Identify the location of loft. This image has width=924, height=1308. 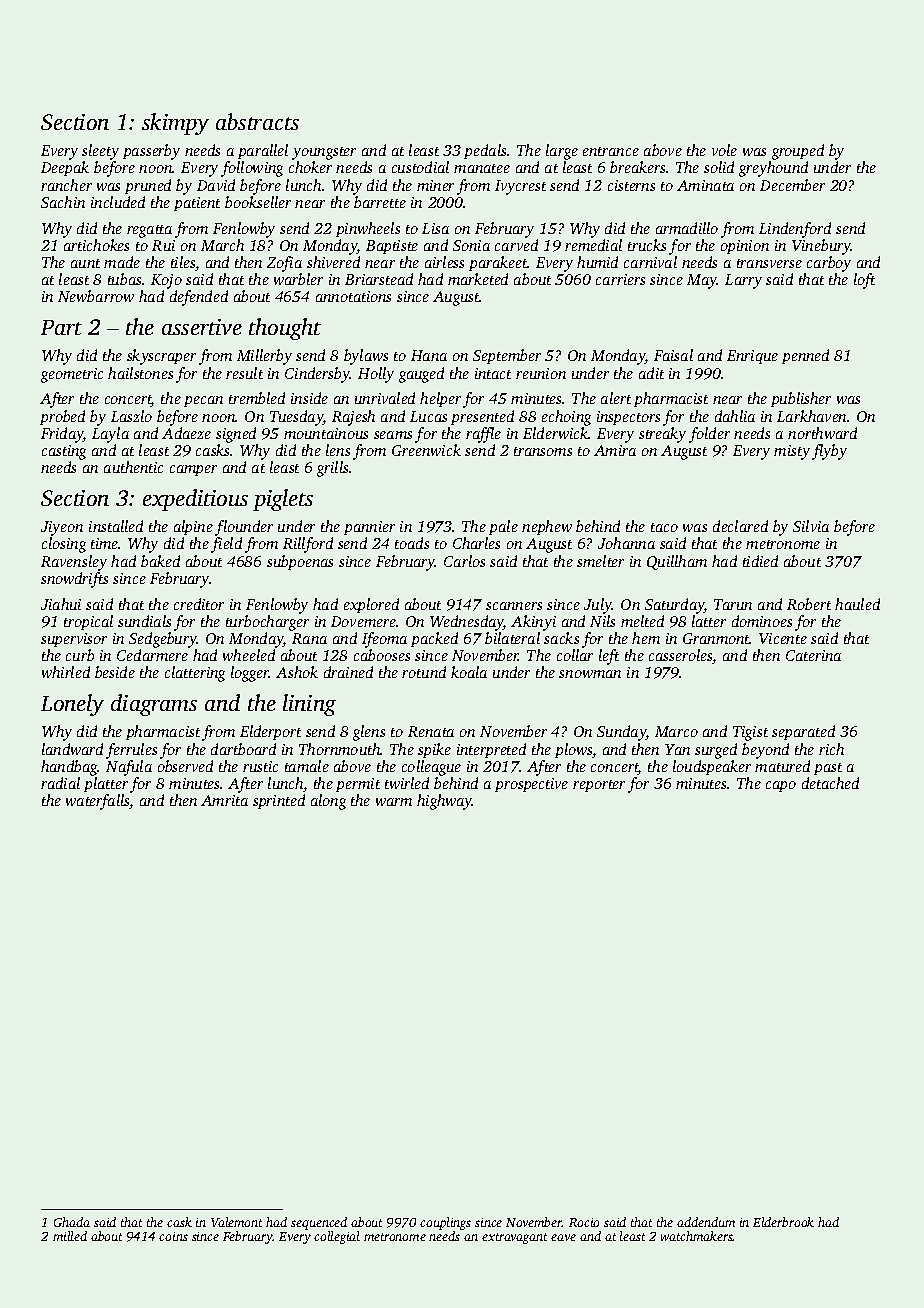
(864, 281).
